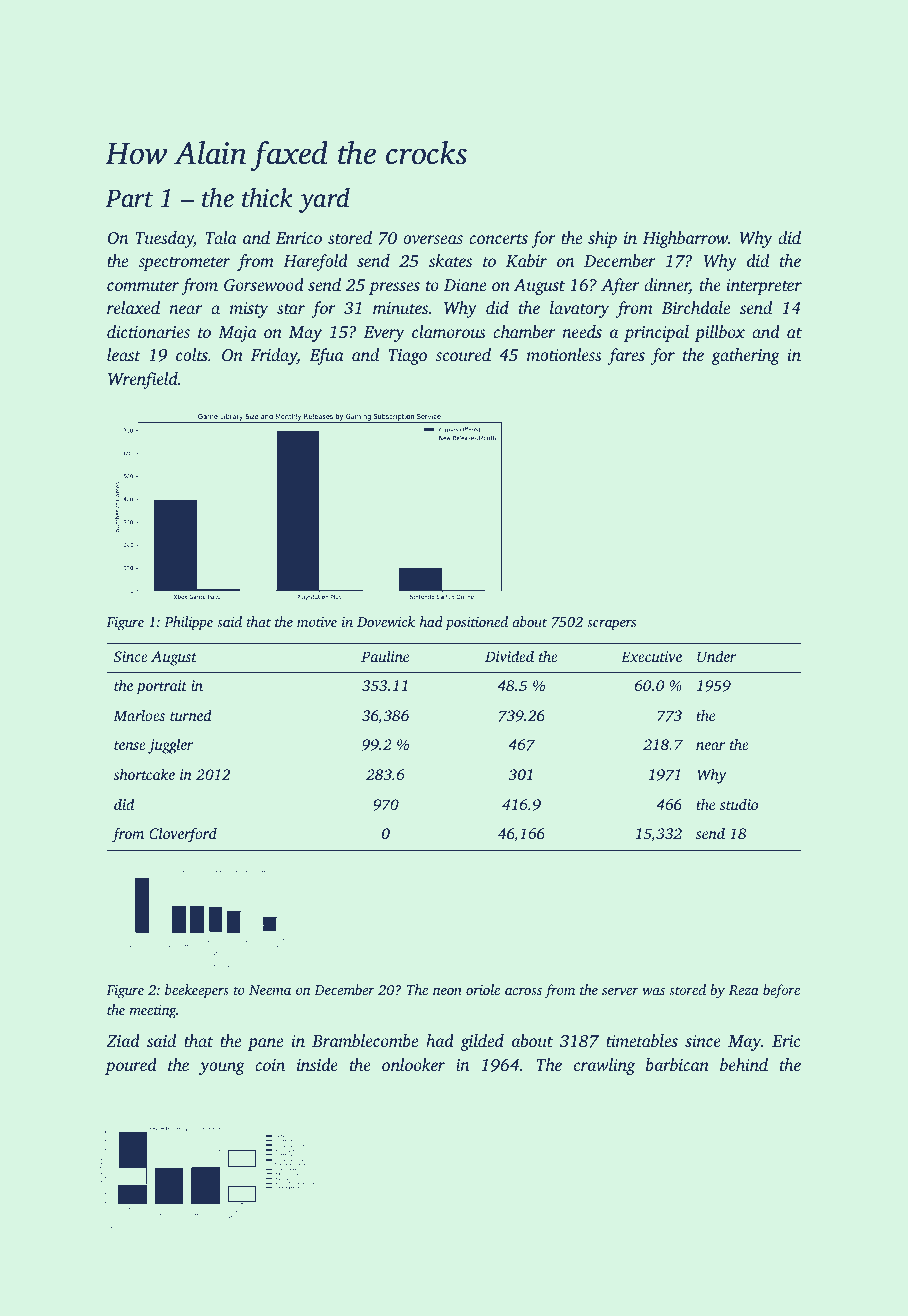 The image size is (908, 1316). What do you see at coordinates (188, 623) in the document?
I see `Philippe` at bounding box center [188, 623].
